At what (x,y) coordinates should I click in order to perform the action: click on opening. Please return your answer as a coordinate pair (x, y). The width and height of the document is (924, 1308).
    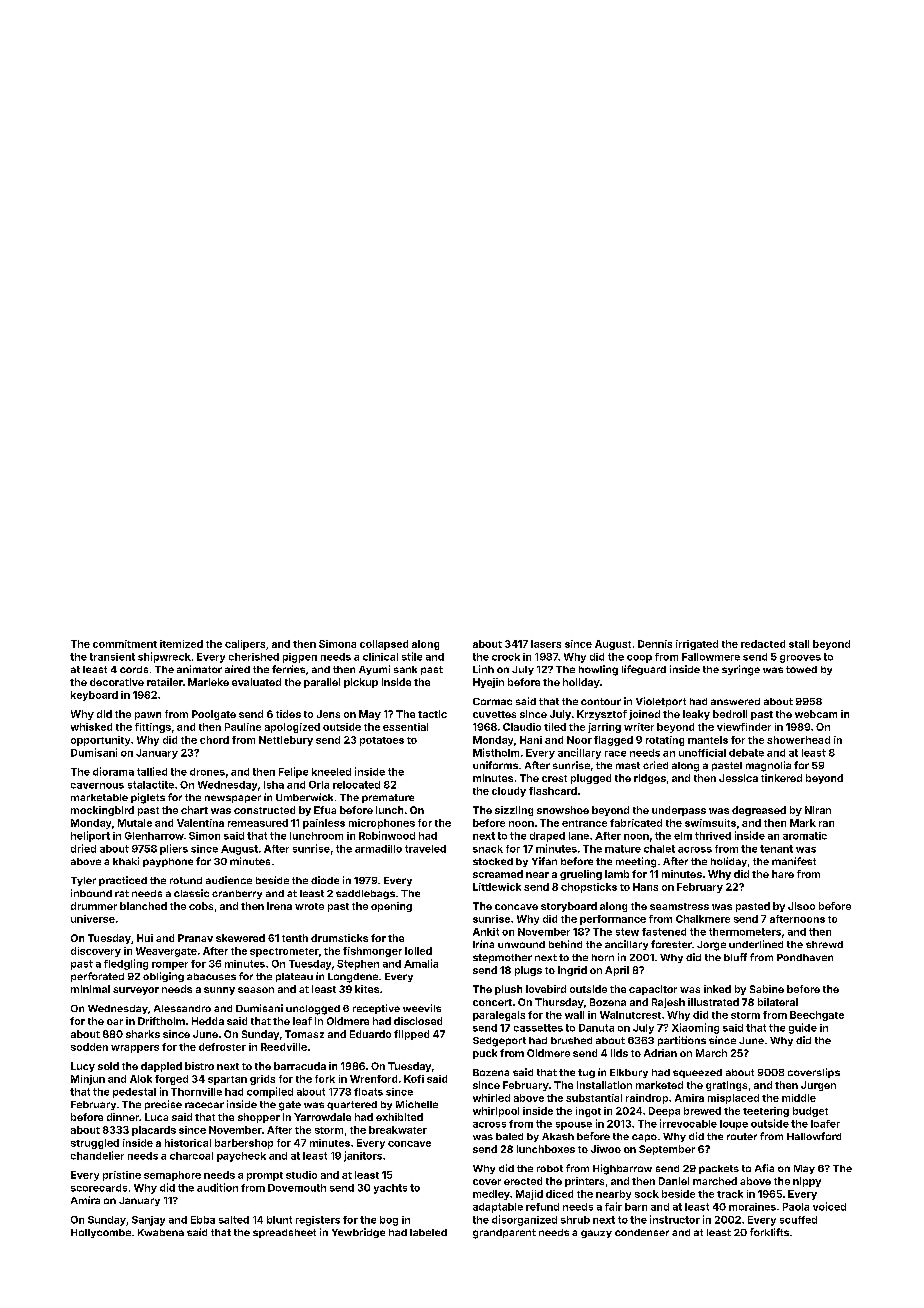
    Looking at the image, I should click on (391, 907).
